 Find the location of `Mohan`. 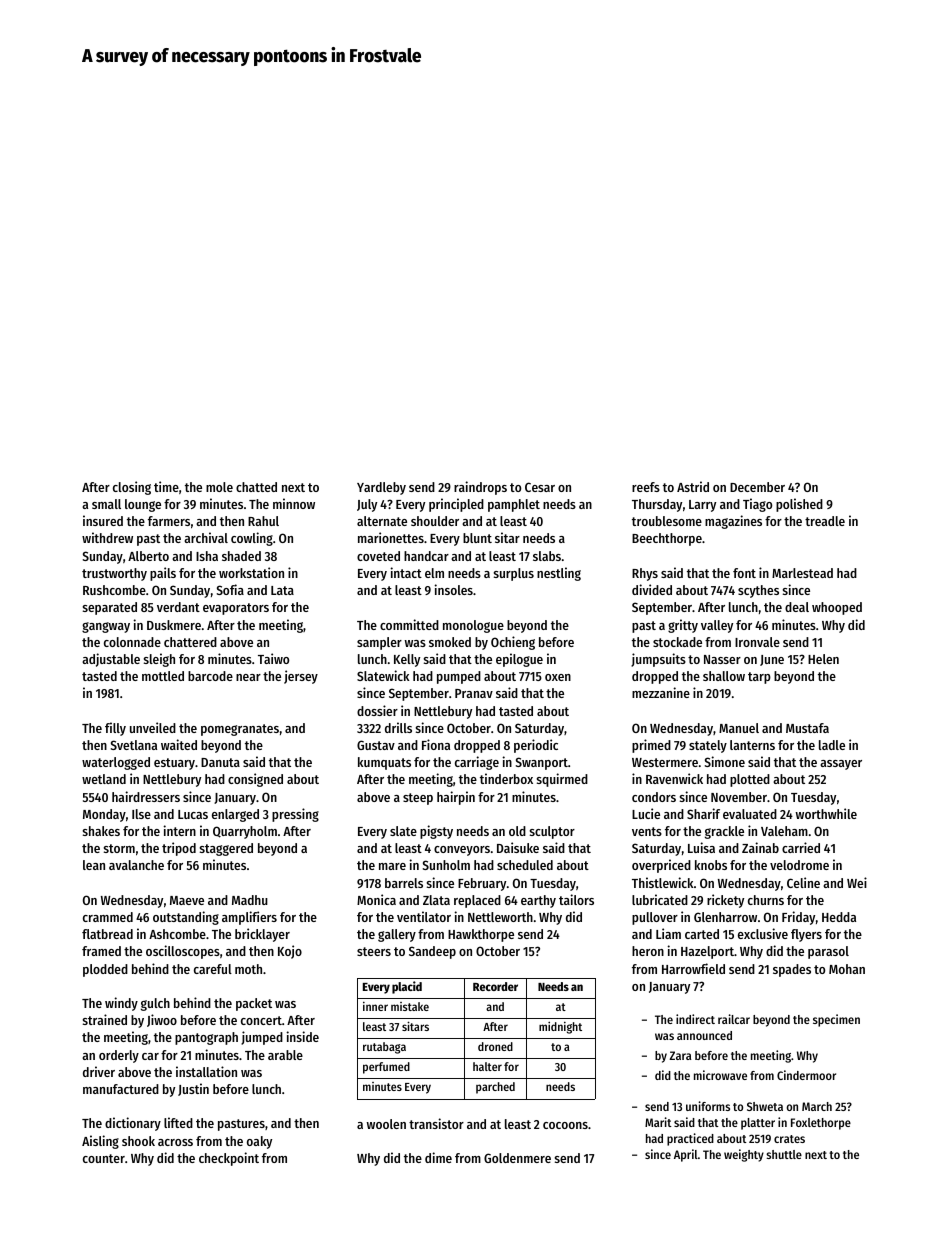

Mohan is located at coordinates (847, 969).
